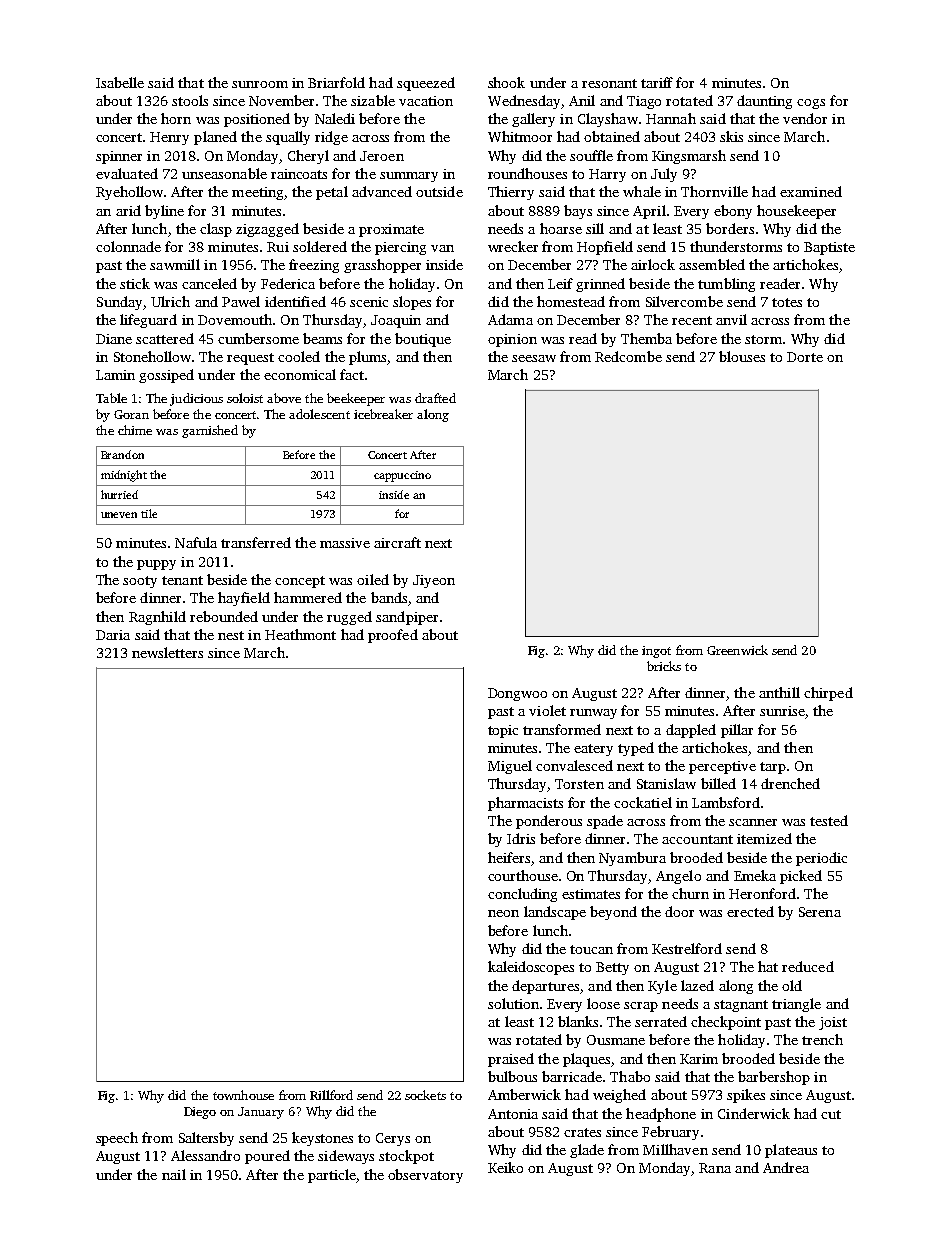 The image size is (952, 1233). What do you see at coordinates (656, 652) in the screenshot?
I see `ingot` at bounding box center [656, 652].
